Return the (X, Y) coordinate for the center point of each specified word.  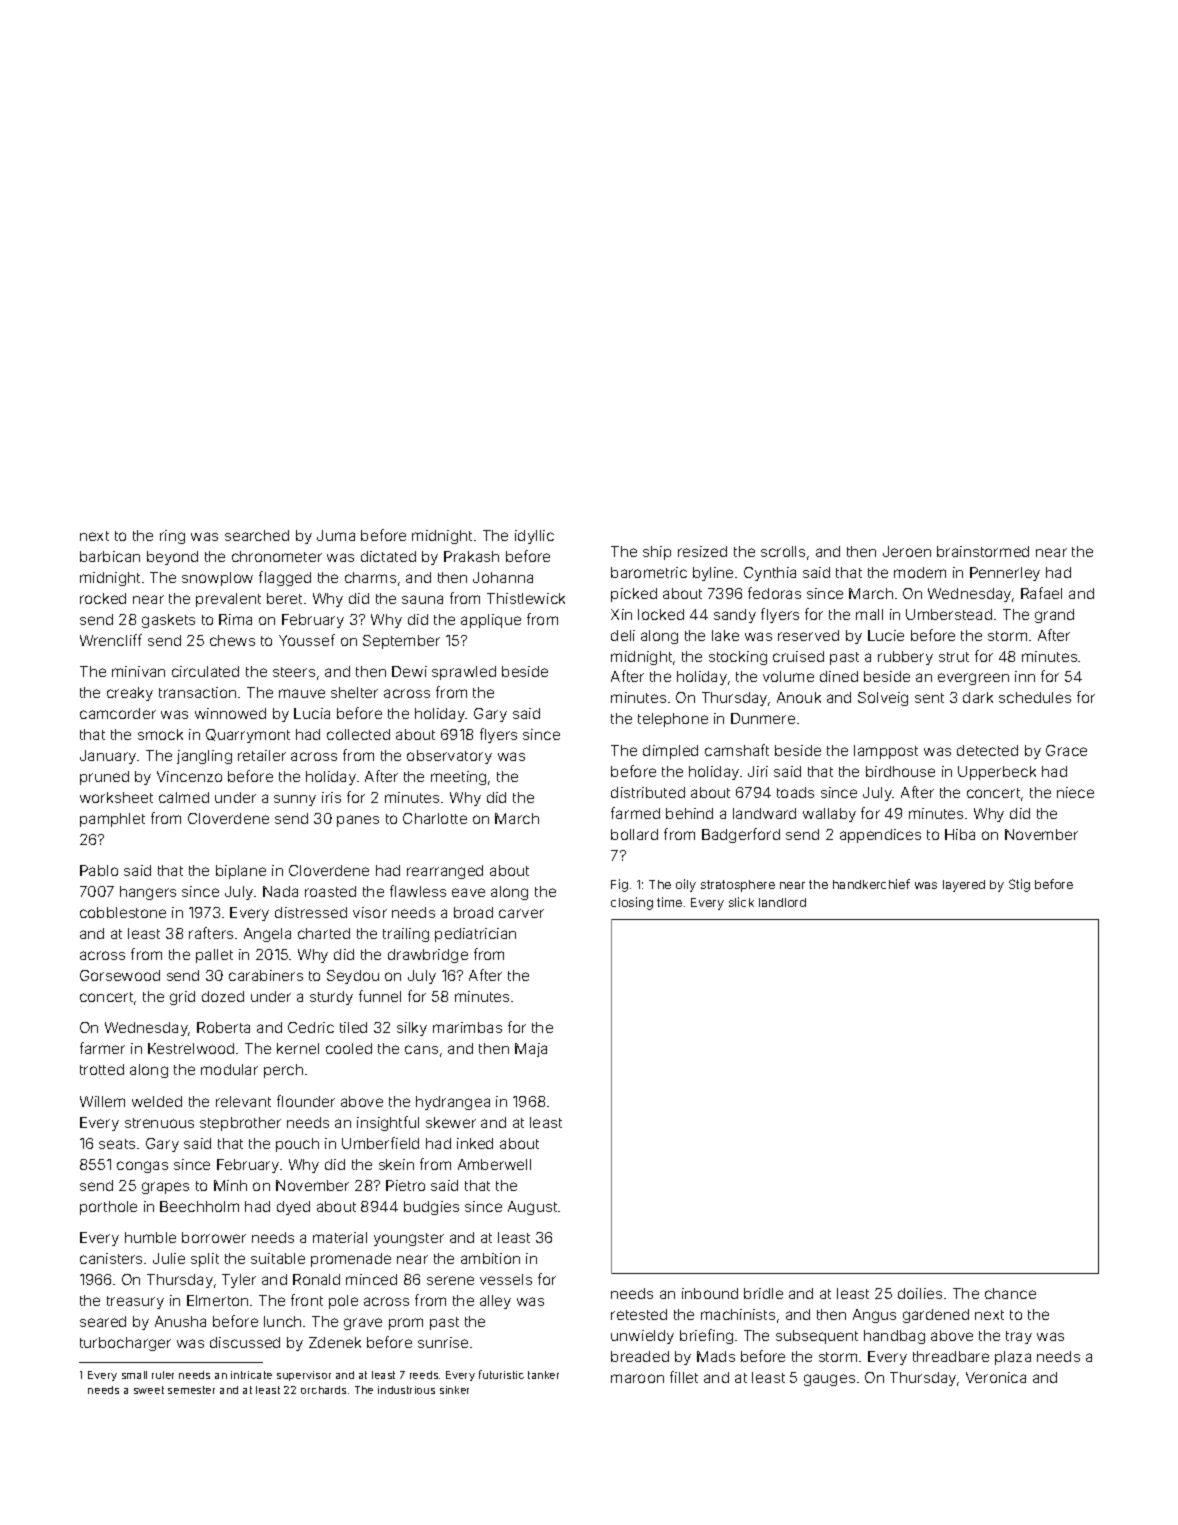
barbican (110, 556)
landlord (782, 902)
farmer (102, 1048)
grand (1054, 616)
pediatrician (475, 935)
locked (661, 614)
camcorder (118, 713)
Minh (230, 1185)
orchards (323, 1390)
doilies (920, 1293)
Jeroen (907, 551)
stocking (738, 658)
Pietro (405, 1185)
